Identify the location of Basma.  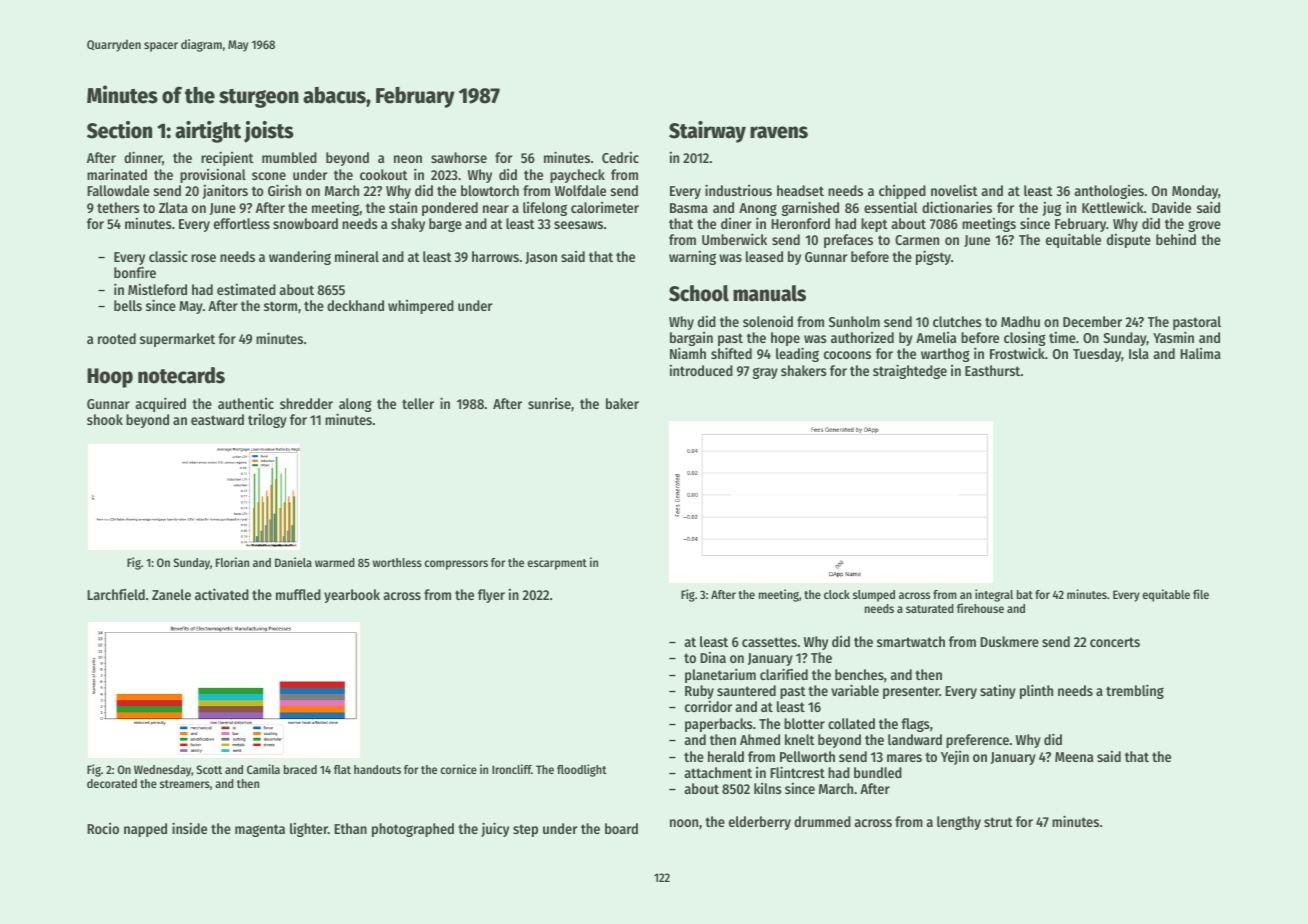
(689, 208).
